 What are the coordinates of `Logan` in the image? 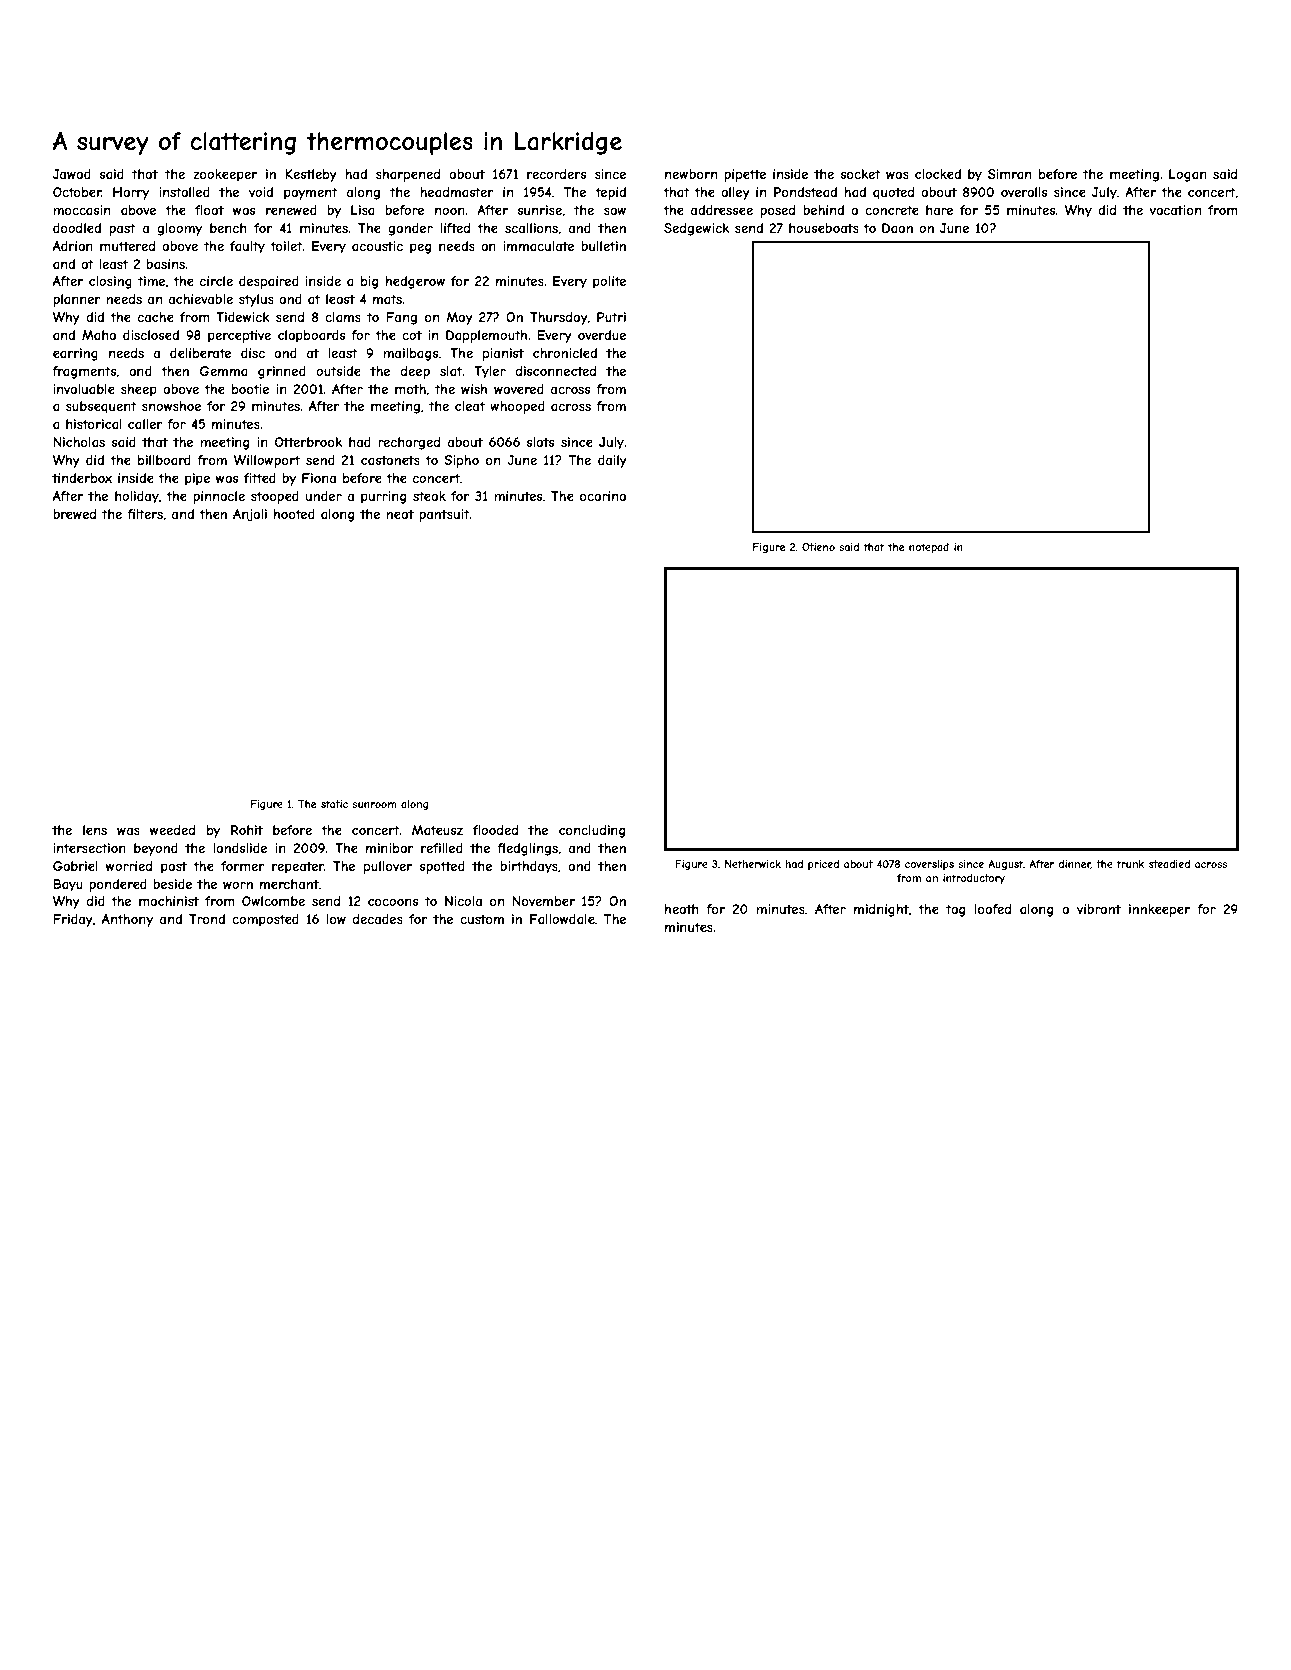 It's located at (1188, 175).
